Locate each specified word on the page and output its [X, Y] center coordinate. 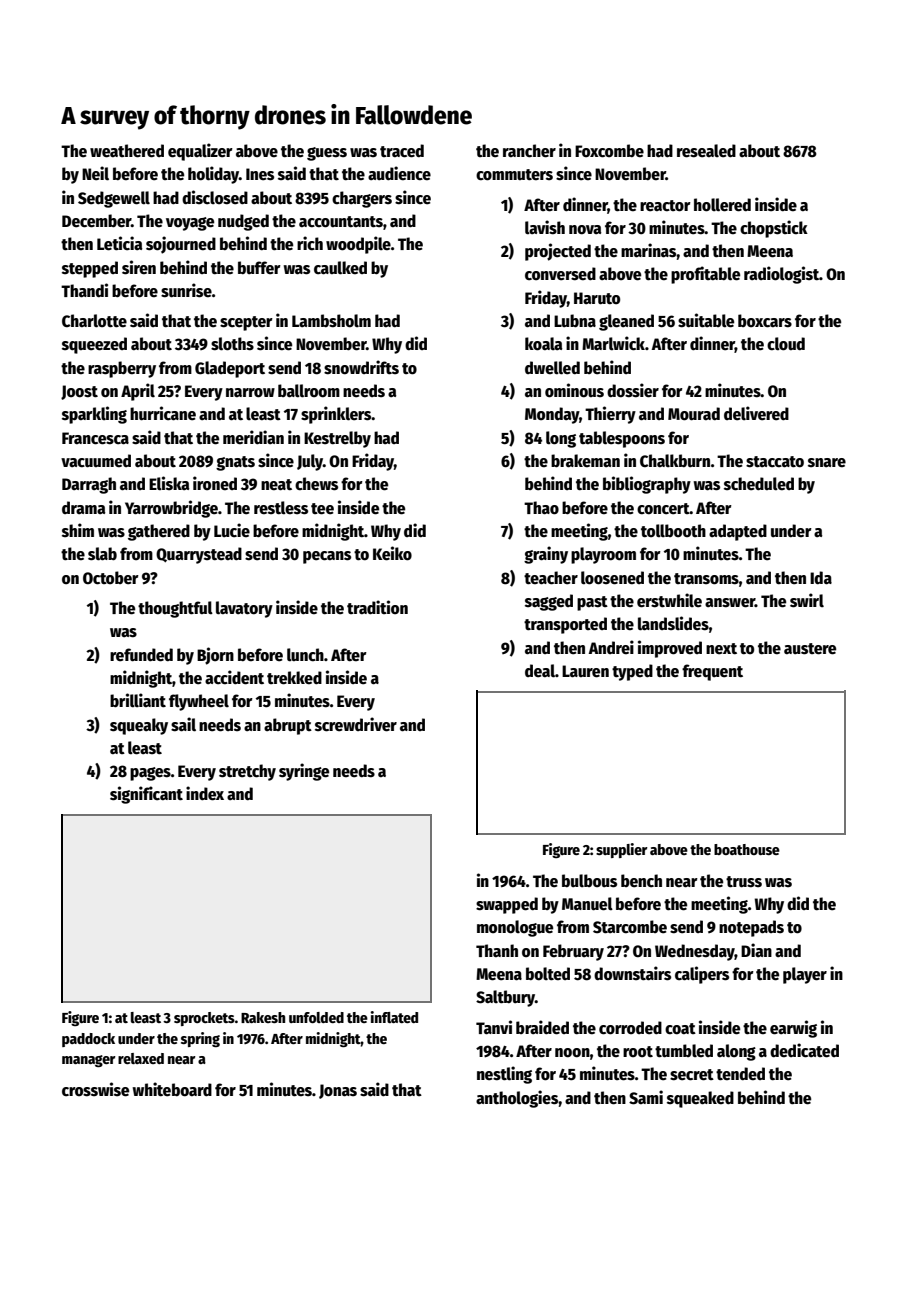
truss [744, 882]
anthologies [517, 1099]
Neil [95, 173]
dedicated [804, 1050]
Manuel [587, 904]
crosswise [95, 1089]
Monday [552, 415]
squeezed [94, 345]
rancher [529, 151]
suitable [706, 320]
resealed [706, 151]
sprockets [204, 1019]
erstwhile [669, 600]
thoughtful [175, 609]
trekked [294, 678]
